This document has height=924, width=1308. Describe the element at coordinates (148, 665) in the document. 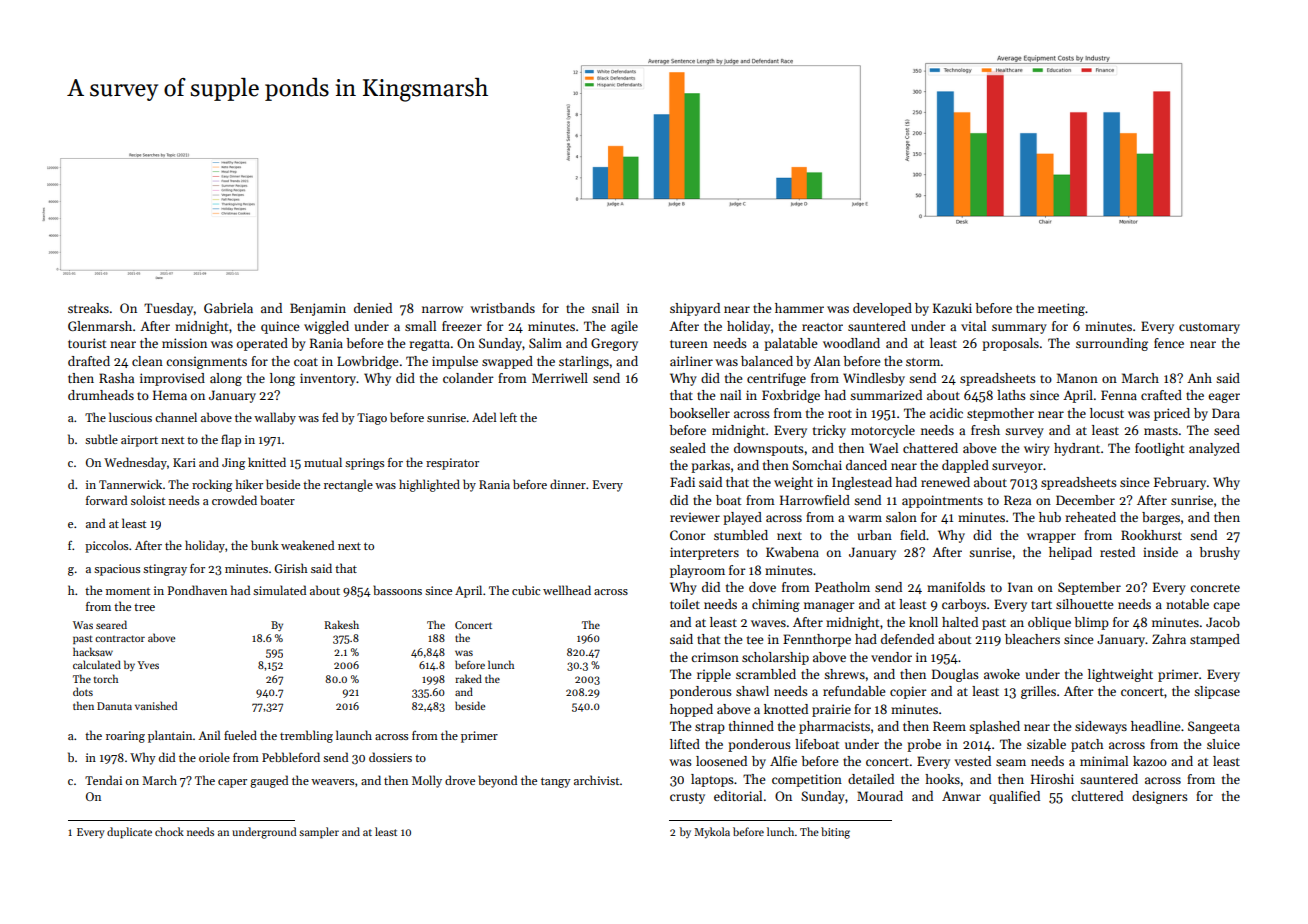

I see `Yves` at that location.
